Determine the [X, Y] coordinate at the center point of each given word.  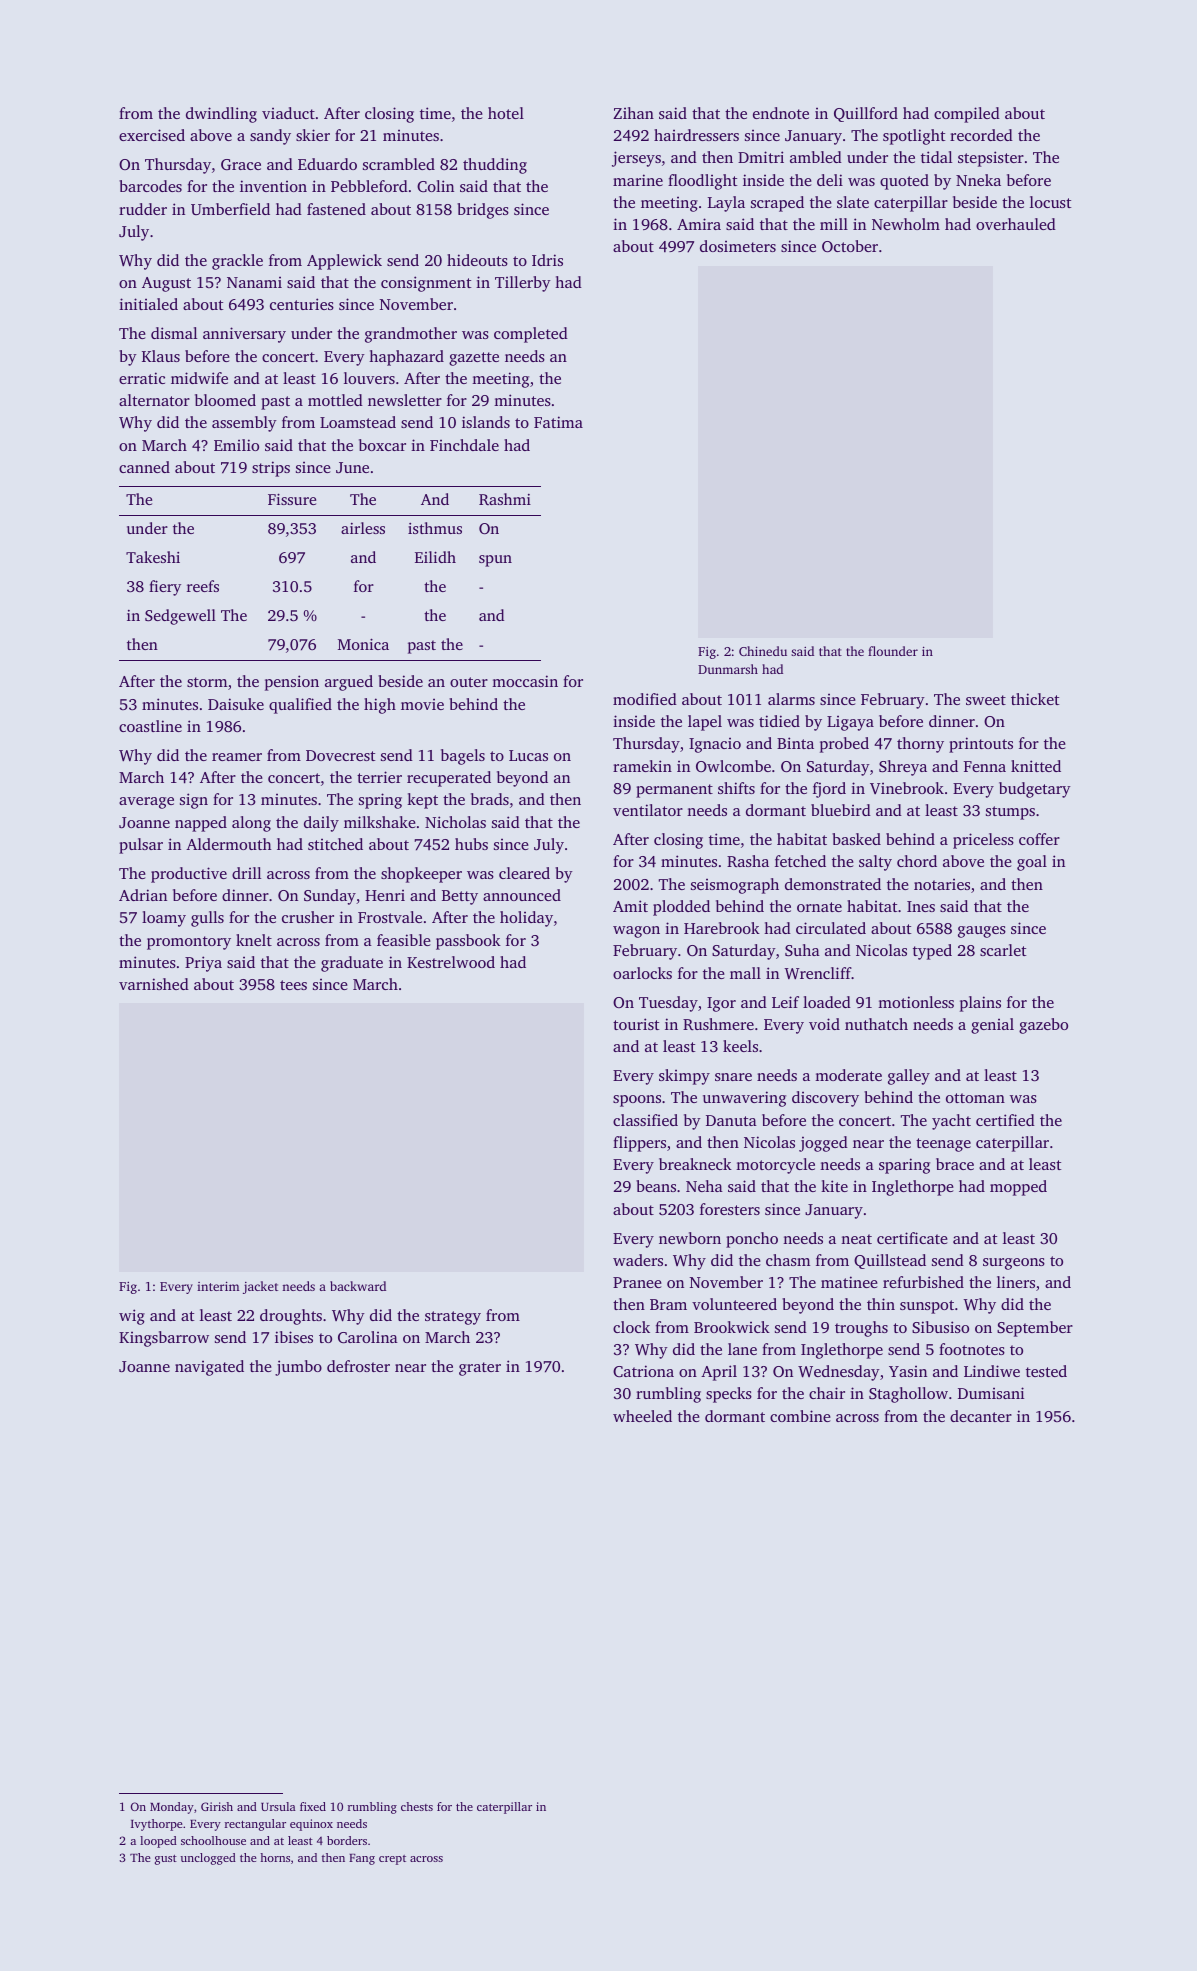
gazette [474, 359]
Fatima [558, 422]
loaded [827, 1002]
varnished [154, 984]
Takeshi [153, 557]
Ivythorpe [157, 1825]
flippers [639, 1144]
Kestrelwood [451, 962]
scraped [777, 204]
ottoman [975, 1098]
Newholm [906, 224]
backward [358, 1286]
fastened [336, 209]
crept [392, 1860]
